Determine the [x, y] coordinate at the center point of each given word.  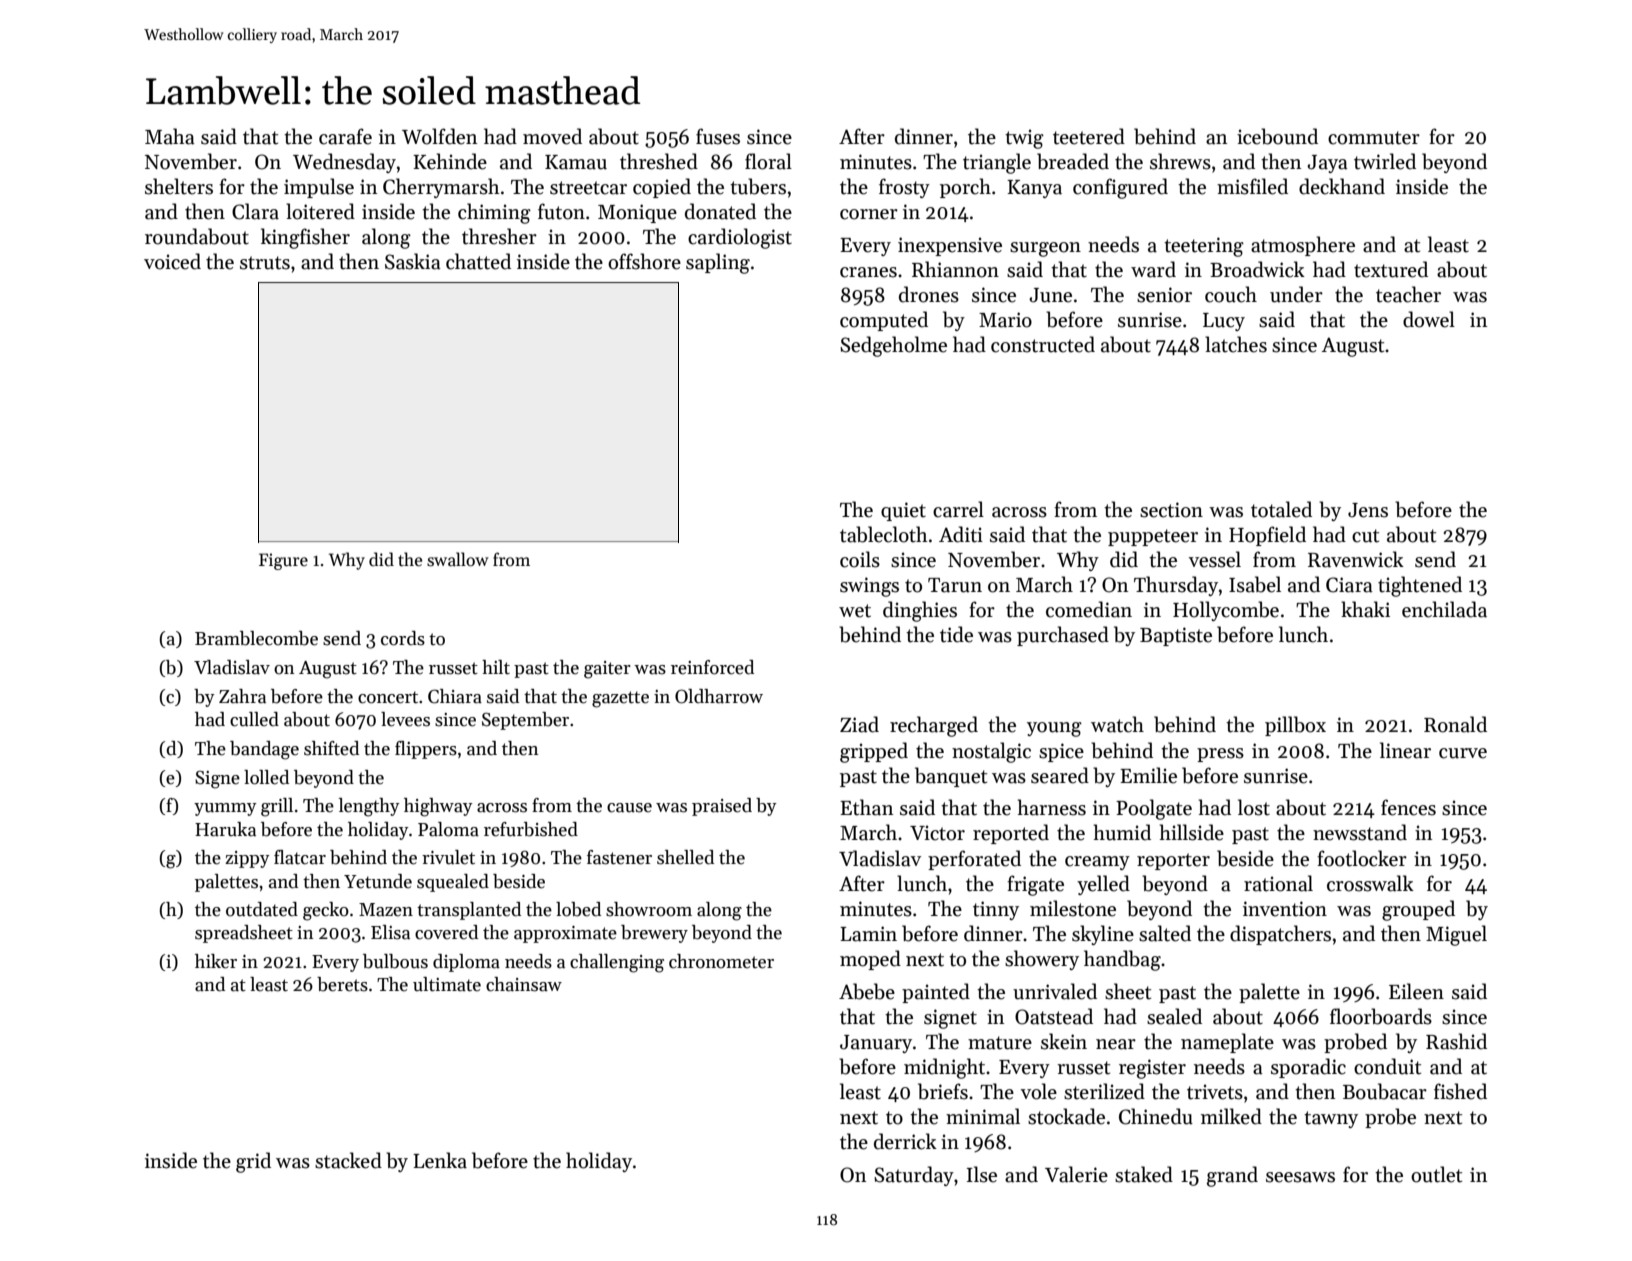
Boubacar [1385, 1091]
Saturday [914, 1176]
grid [253, 1162]
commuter [1374, 138]
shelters [179, 186]
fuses [718, 136]
